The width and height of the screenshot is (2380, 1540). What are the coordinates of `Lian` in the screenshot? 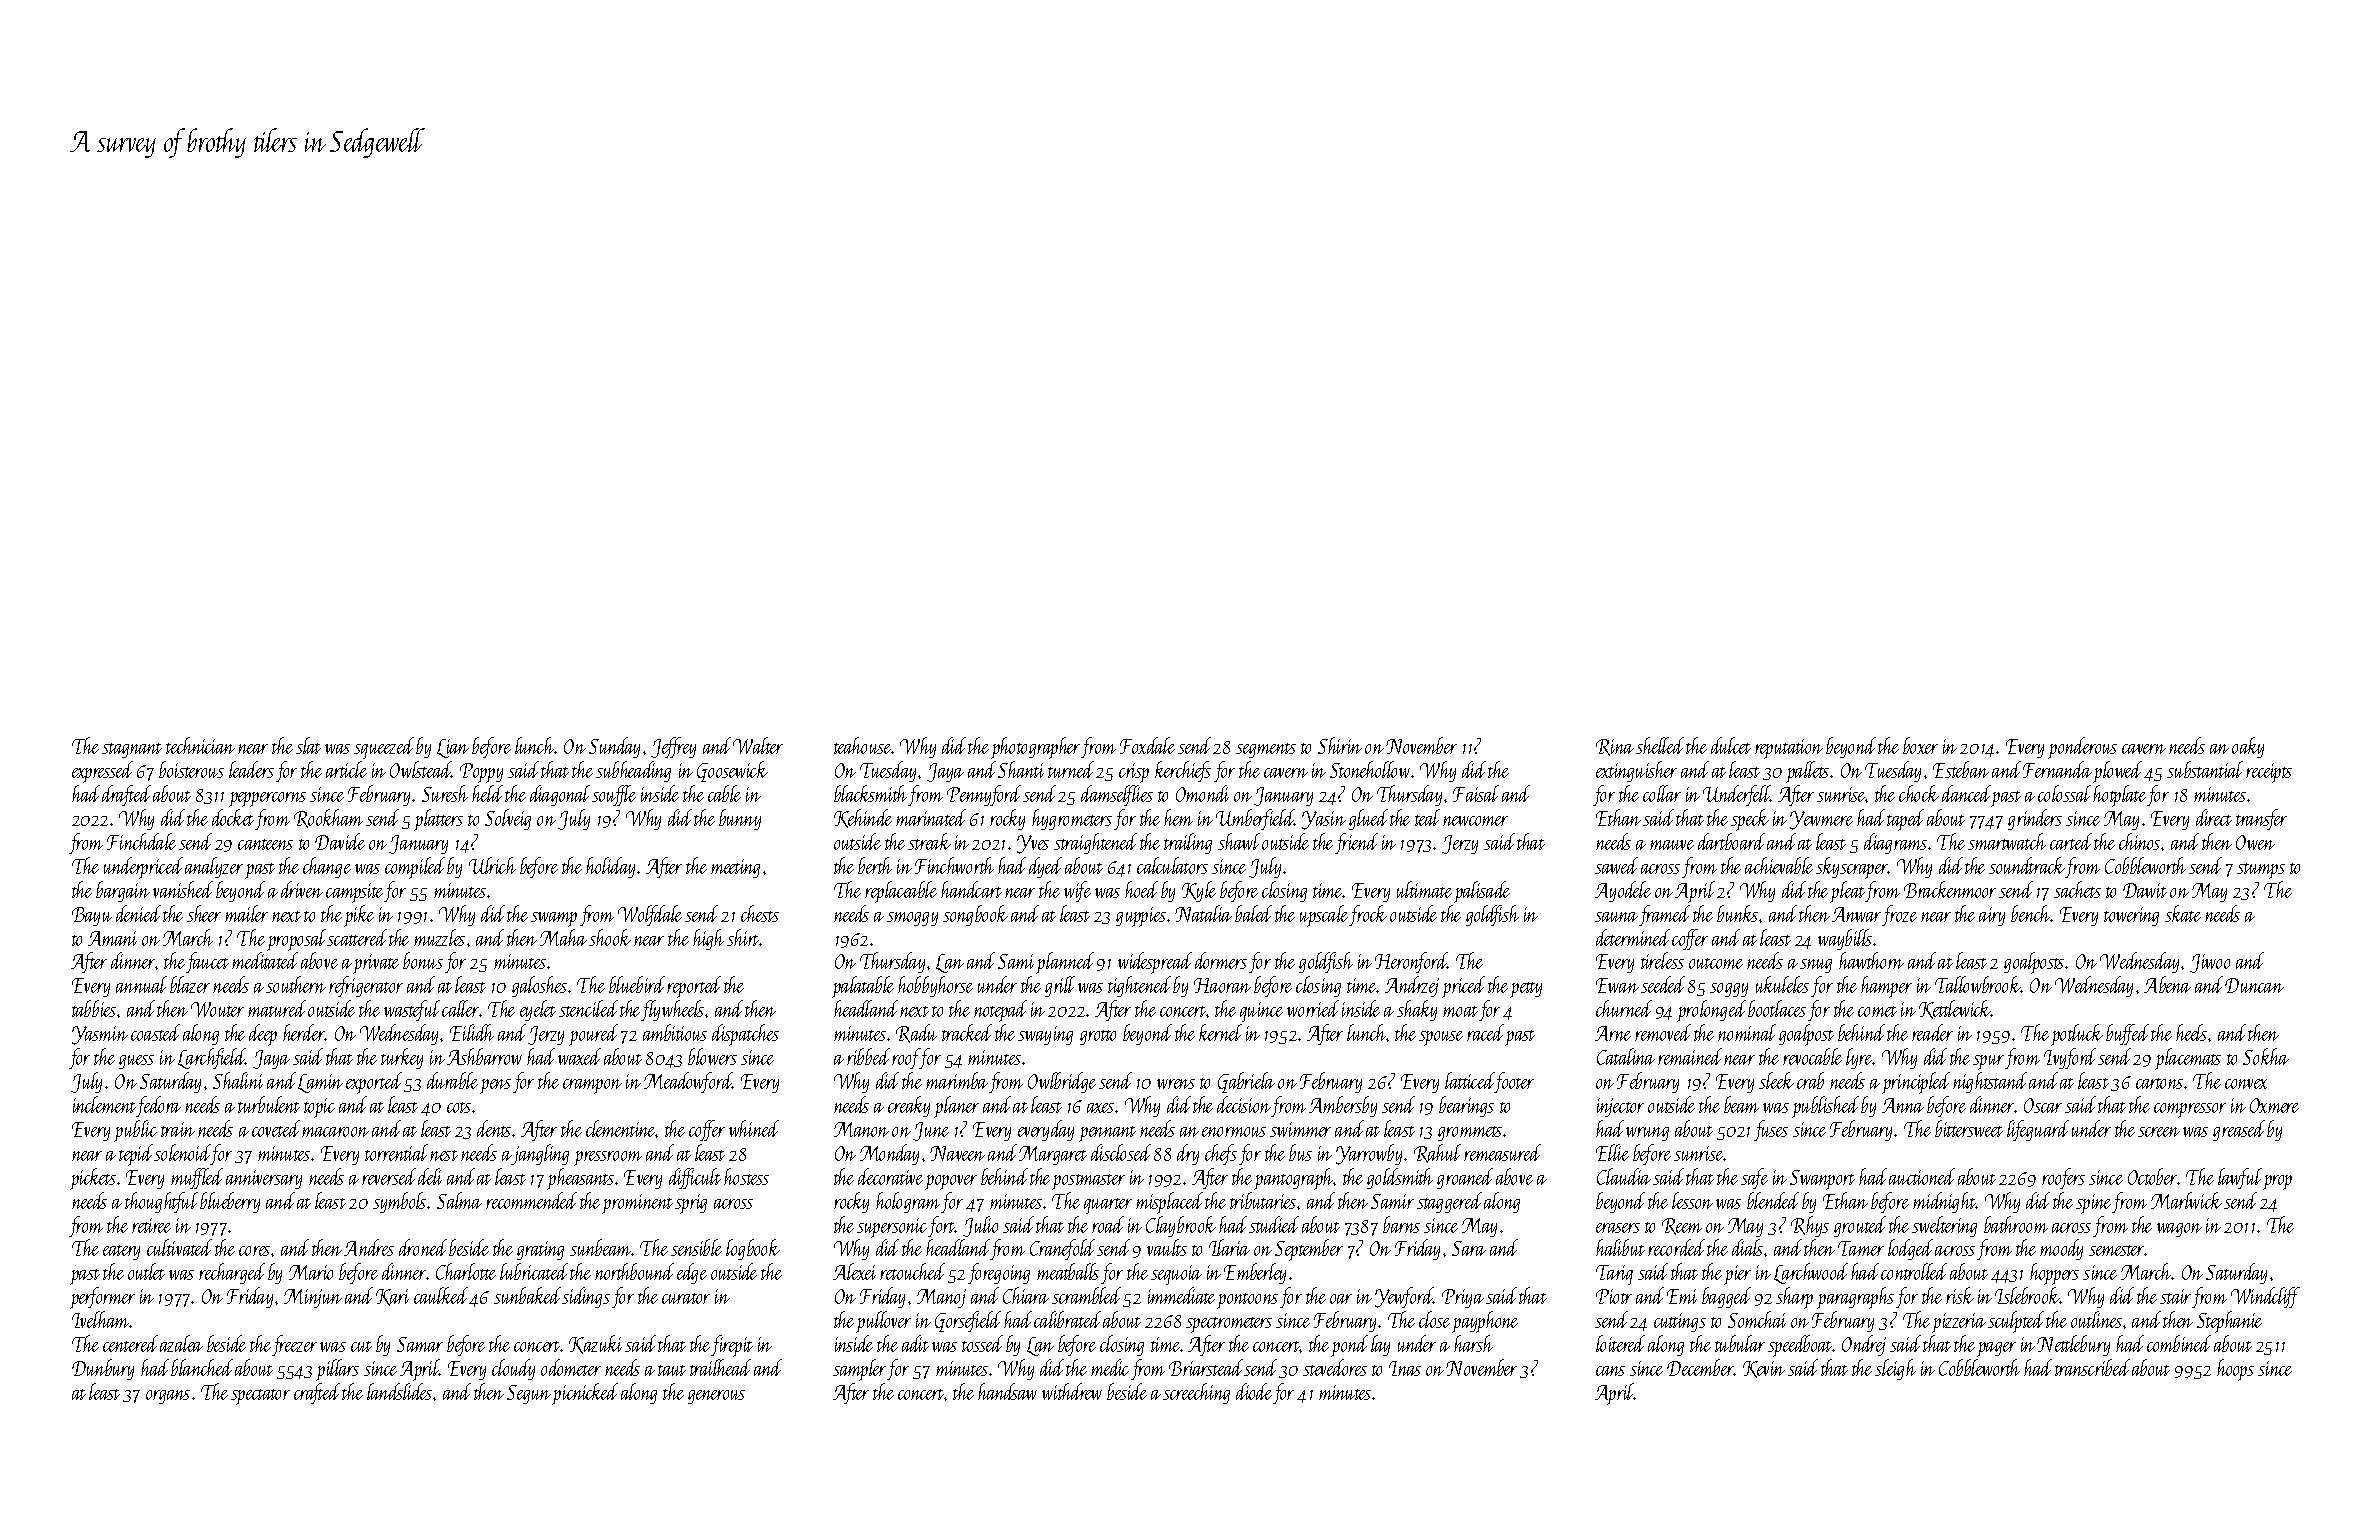 It's located at (453, 748).
